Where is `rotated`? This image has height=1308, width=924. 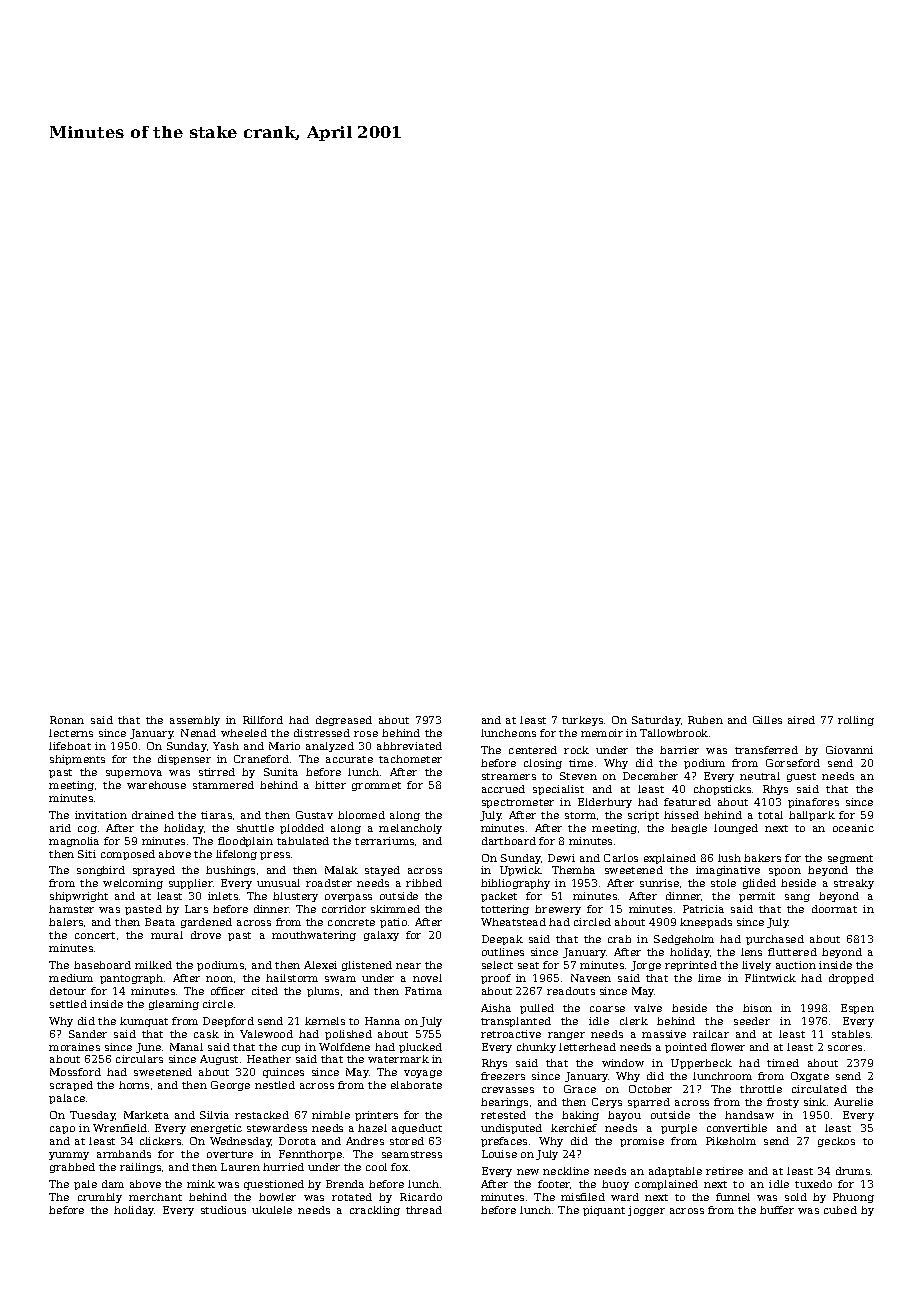 rotated is located at coordinates (352, 1197).
